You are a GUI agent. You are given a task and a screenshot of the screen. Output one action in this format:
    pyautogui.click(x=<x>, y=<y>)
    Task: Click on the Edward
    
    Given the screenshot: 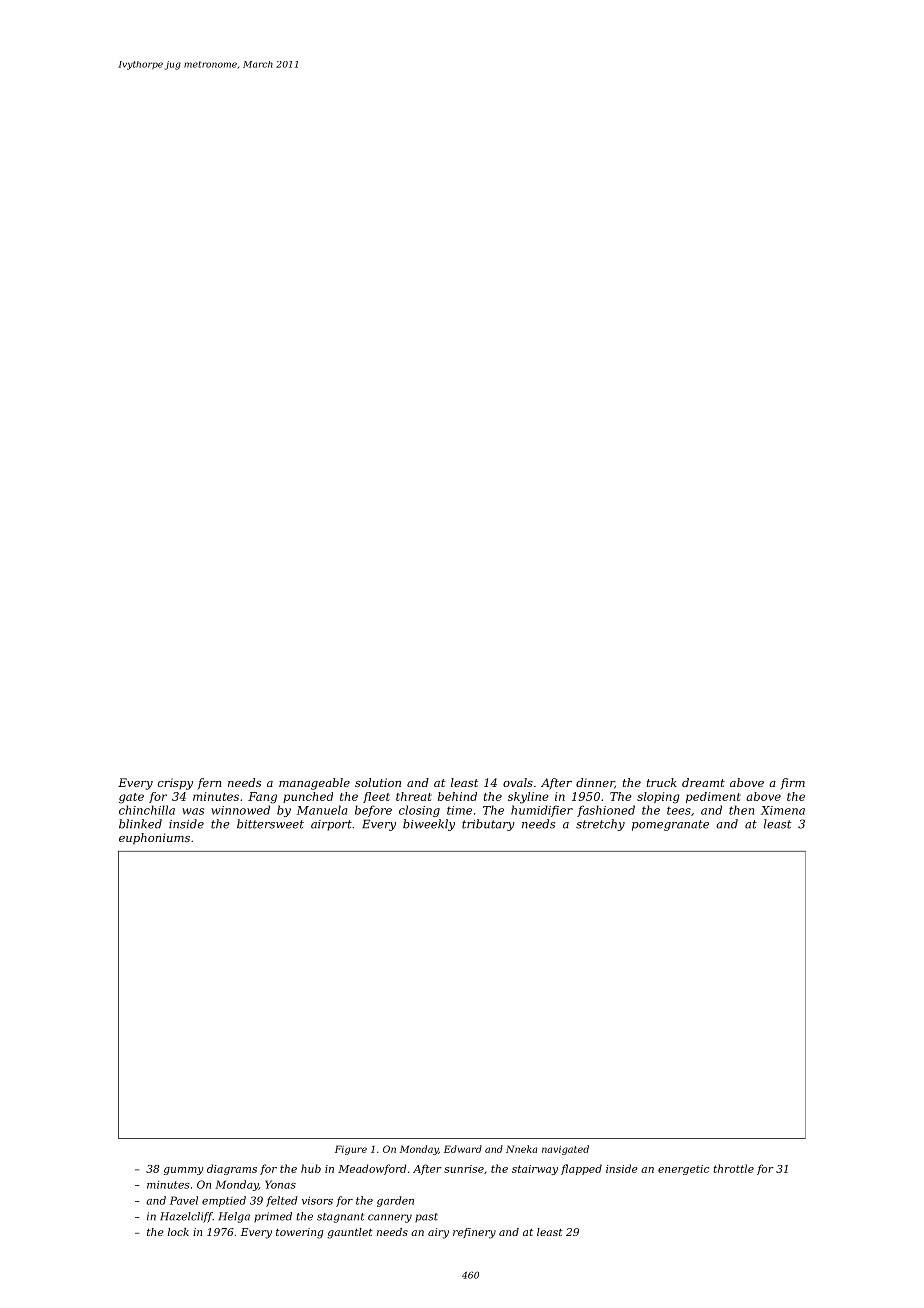 What is the action you would take?
    pyautogui.click(x=463, y=1149)
